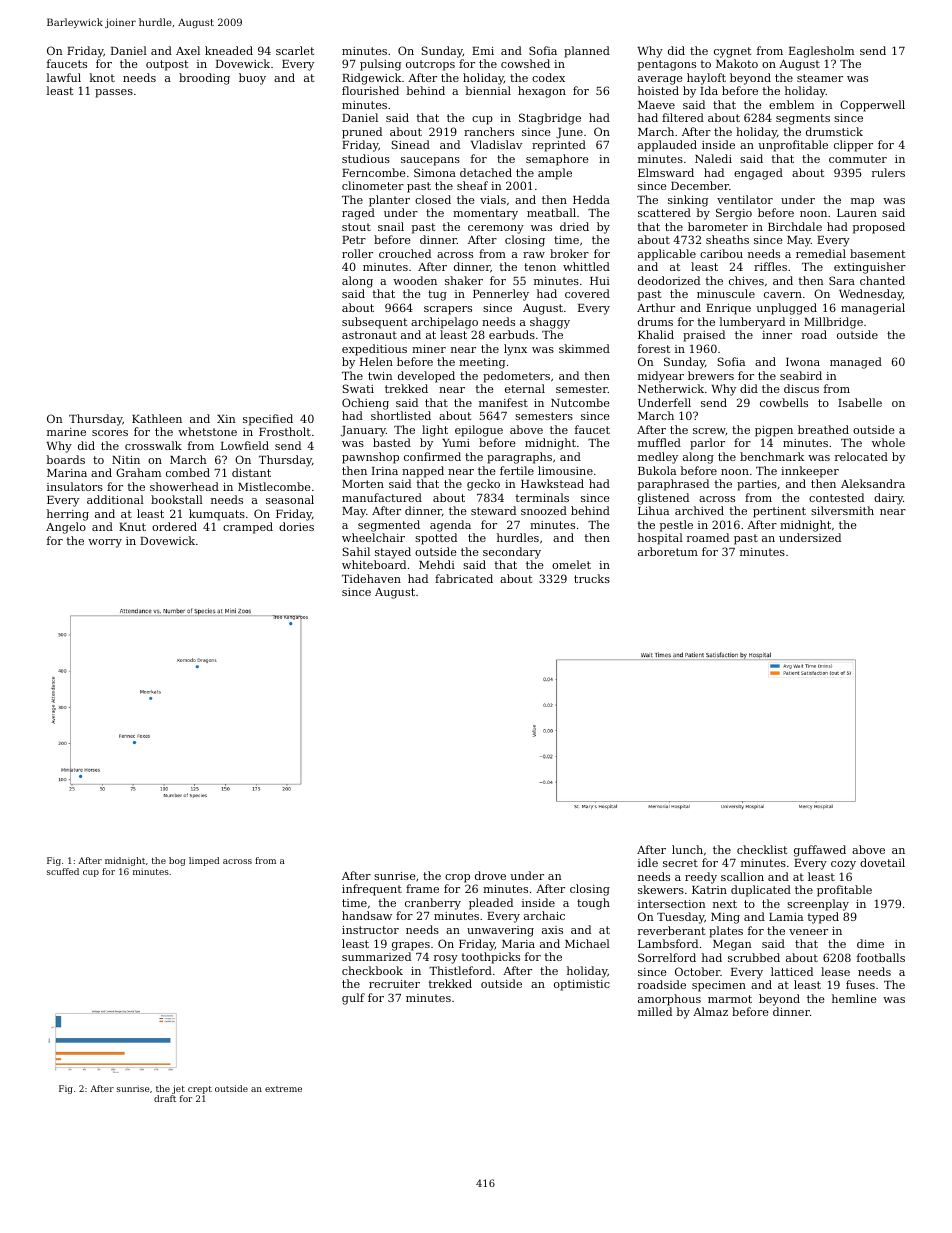  What do you see at coordinates (371, 578) in the screenshot?
I see `Tidehaven` at bounding box center [371, 578].
